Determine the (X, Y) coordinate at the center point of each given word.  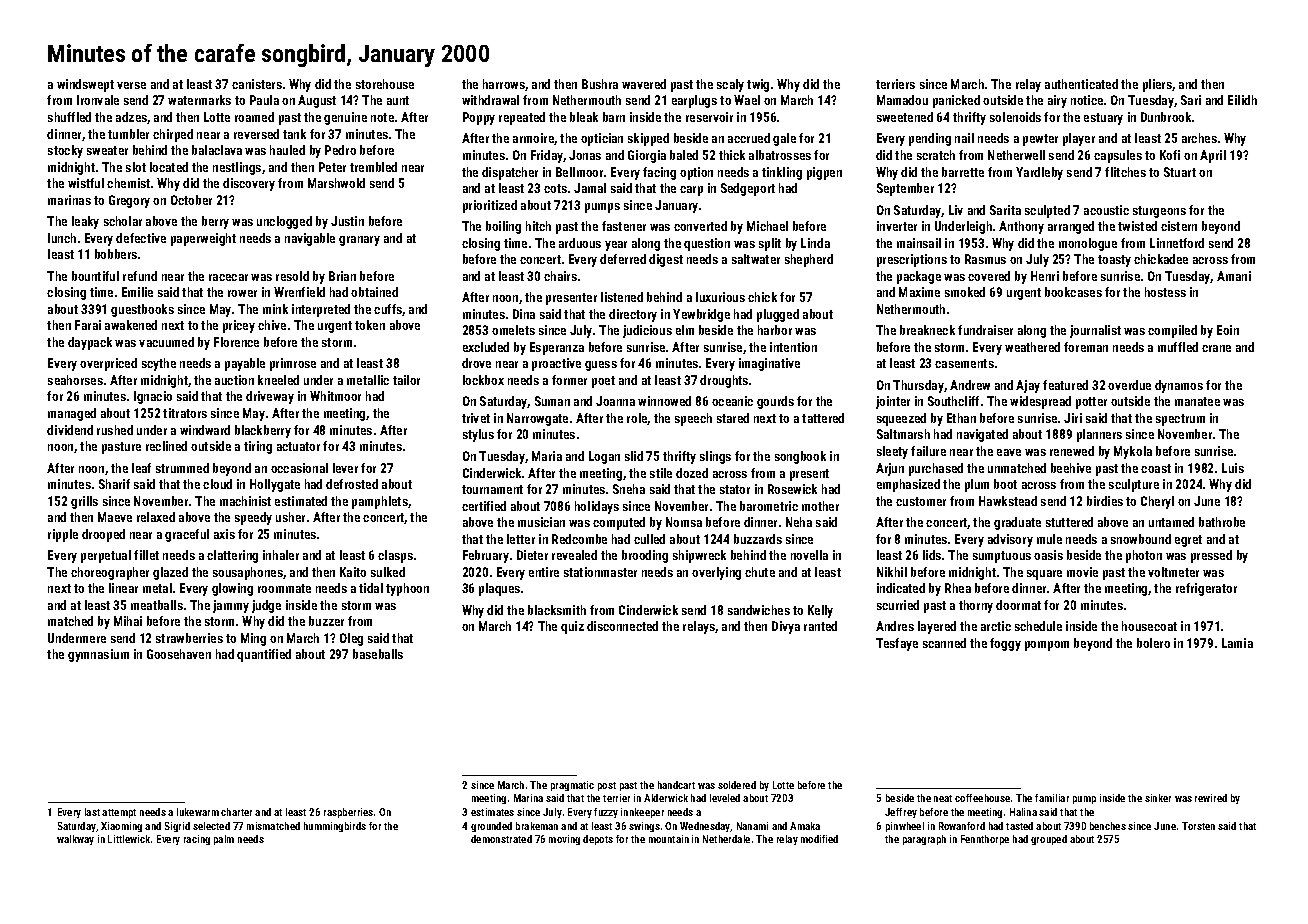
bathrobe (1222, 522)
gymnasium (98, 655)
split (770, 244)
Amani (1234, 276)
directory (633, 315)
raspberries (348, 813)
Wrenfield (299, 292)
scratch (936, 155)
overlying (716, 573)
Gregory (129, 201)
